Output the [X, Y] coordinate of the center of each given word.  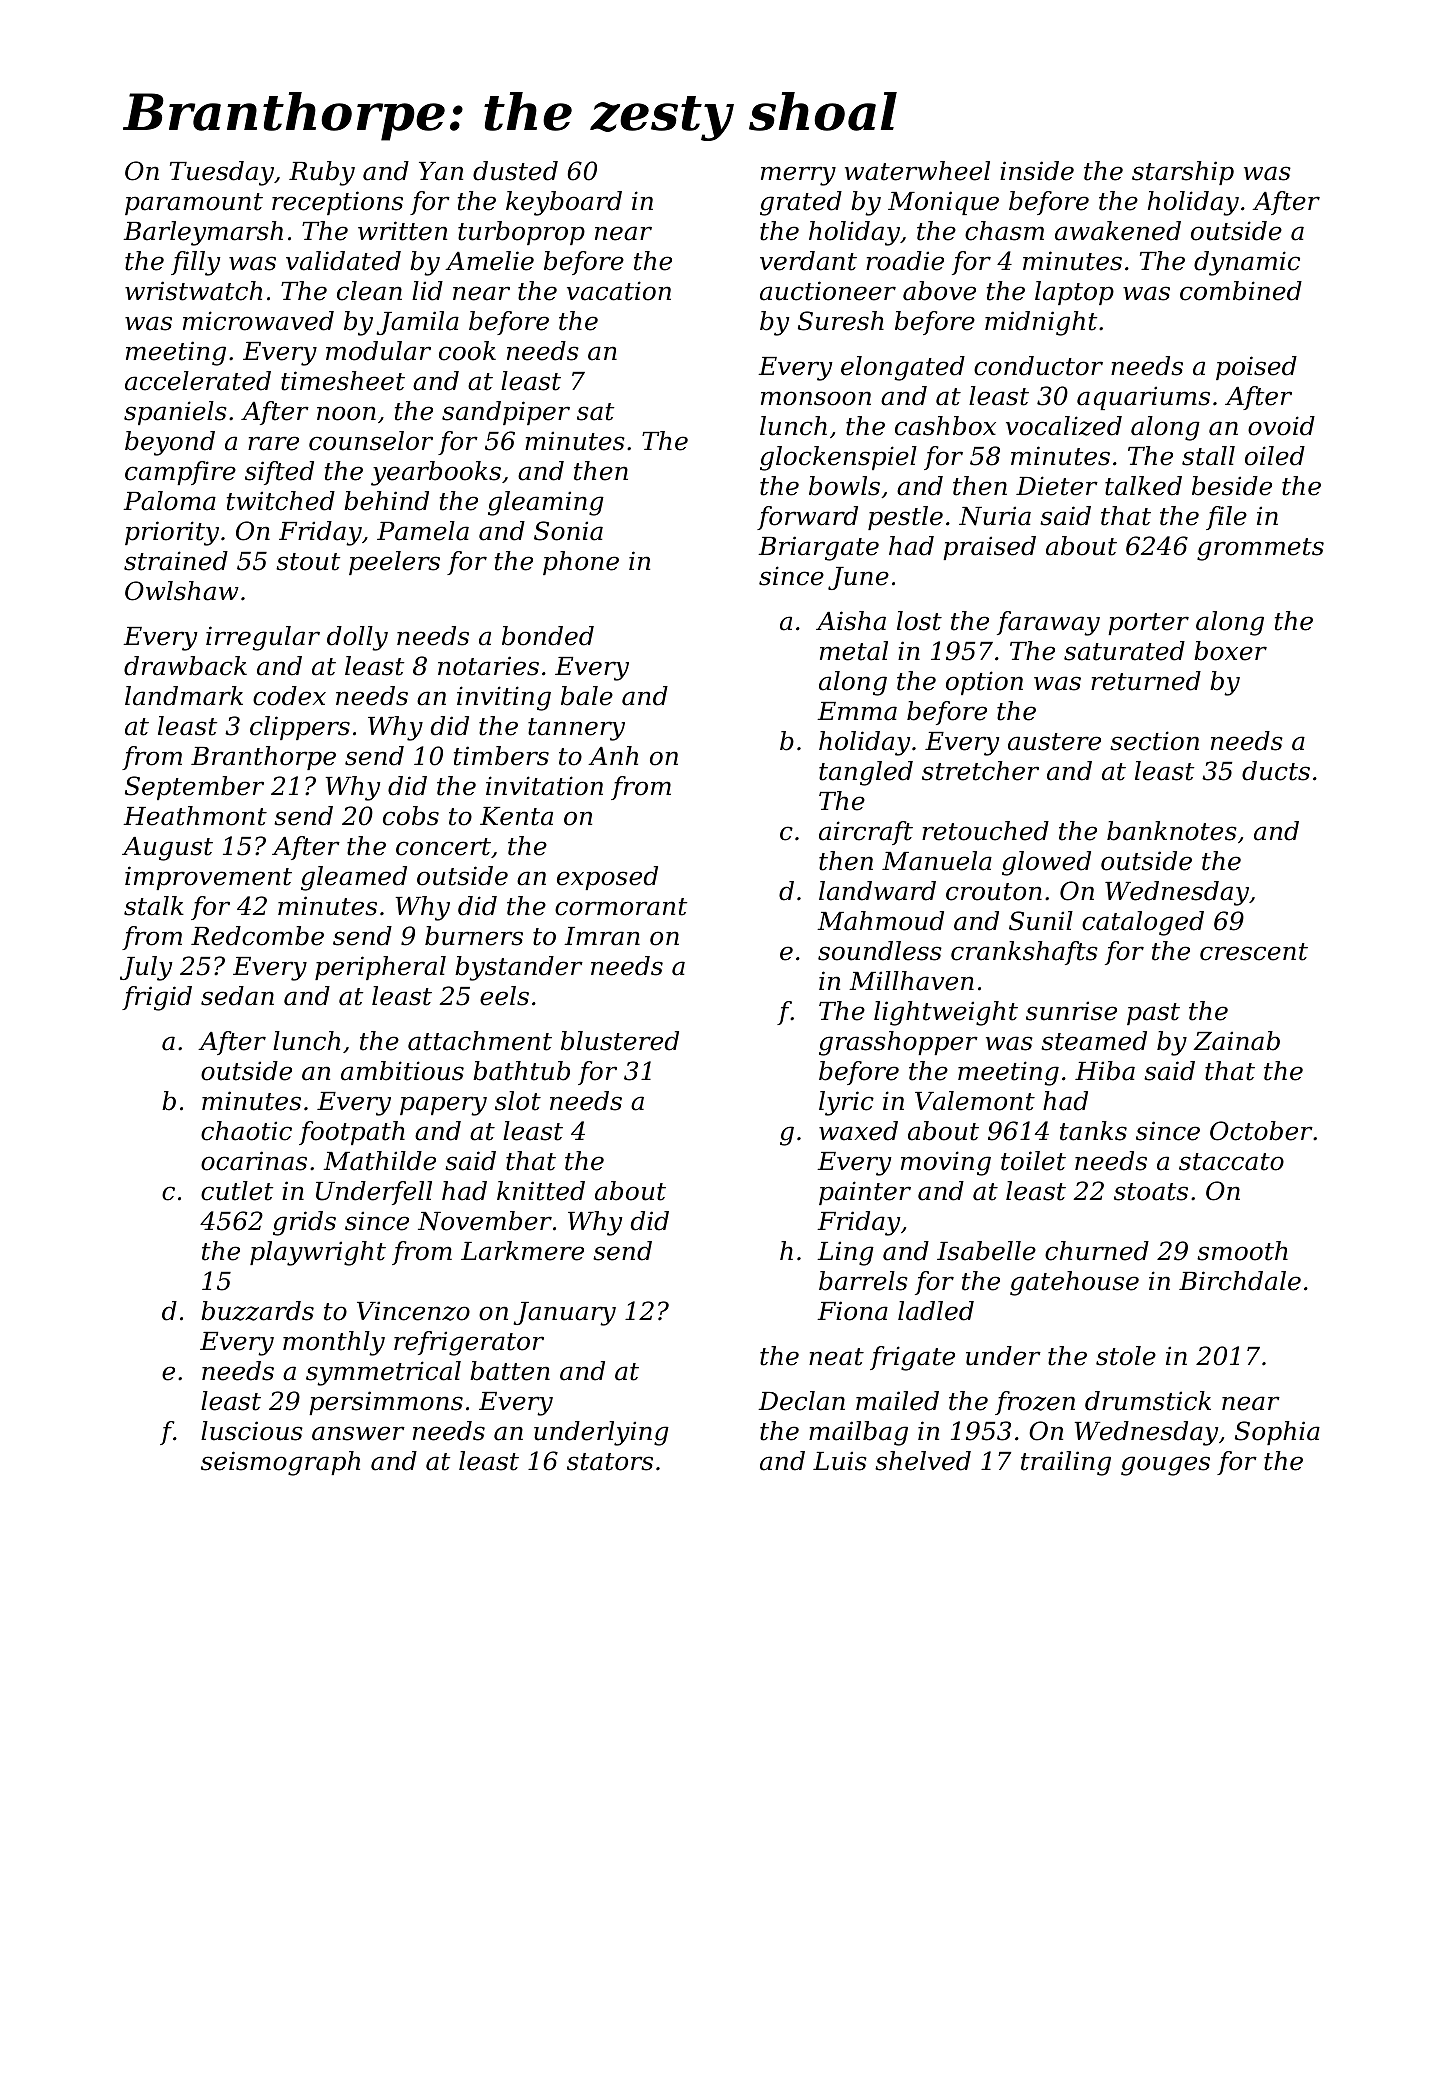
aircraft [866, 833]
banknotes [1172, 831]
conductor [1038, 366]
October [1261, 1131]
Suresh [841, 321]
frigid [157, 998]
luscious [252, 1431]
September [194, 788]
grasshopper [898, 1043]
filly [195, 263]
